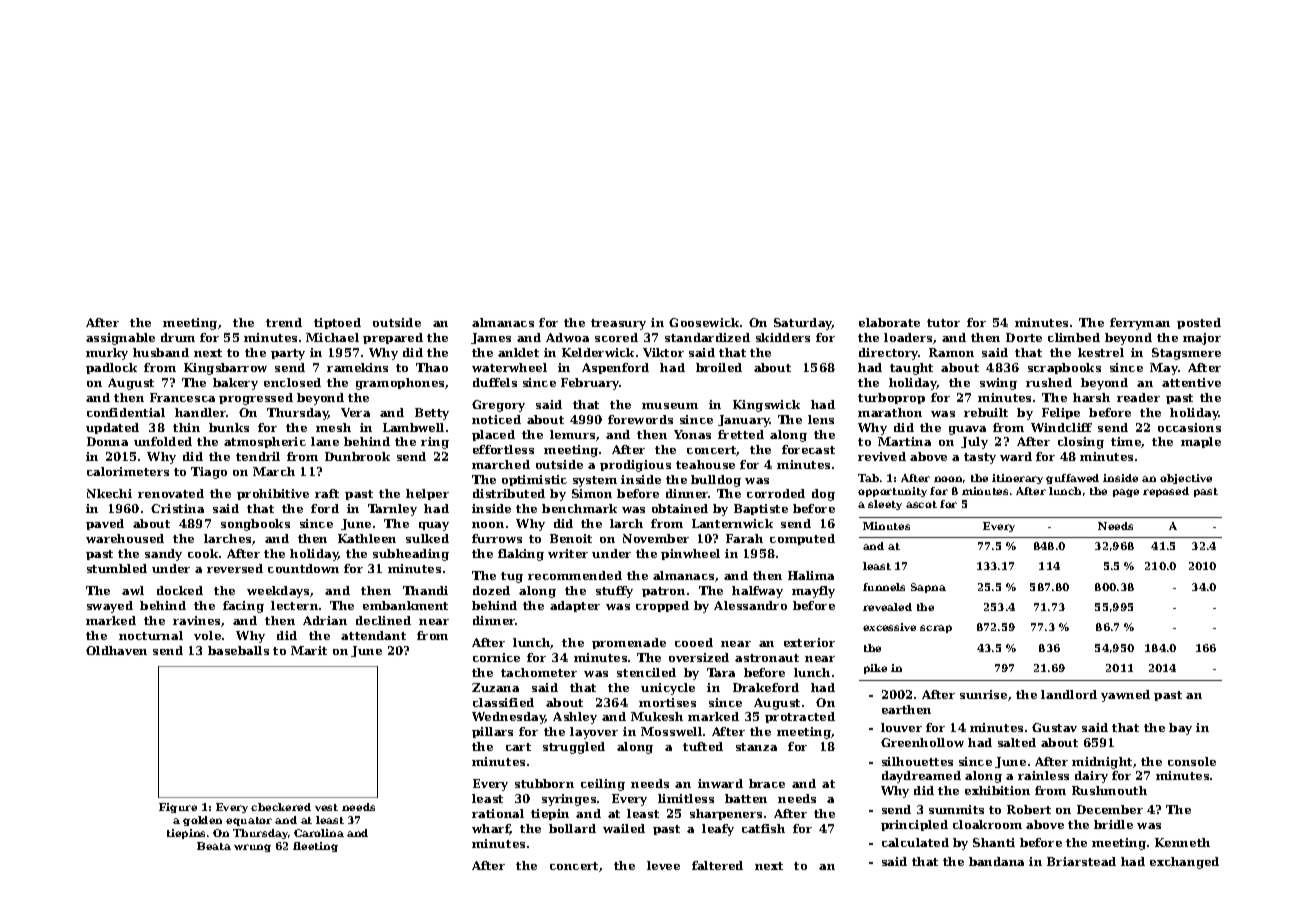  Describe the element at coordinates (996, 861) in the document. I see `bandana` at that location.
